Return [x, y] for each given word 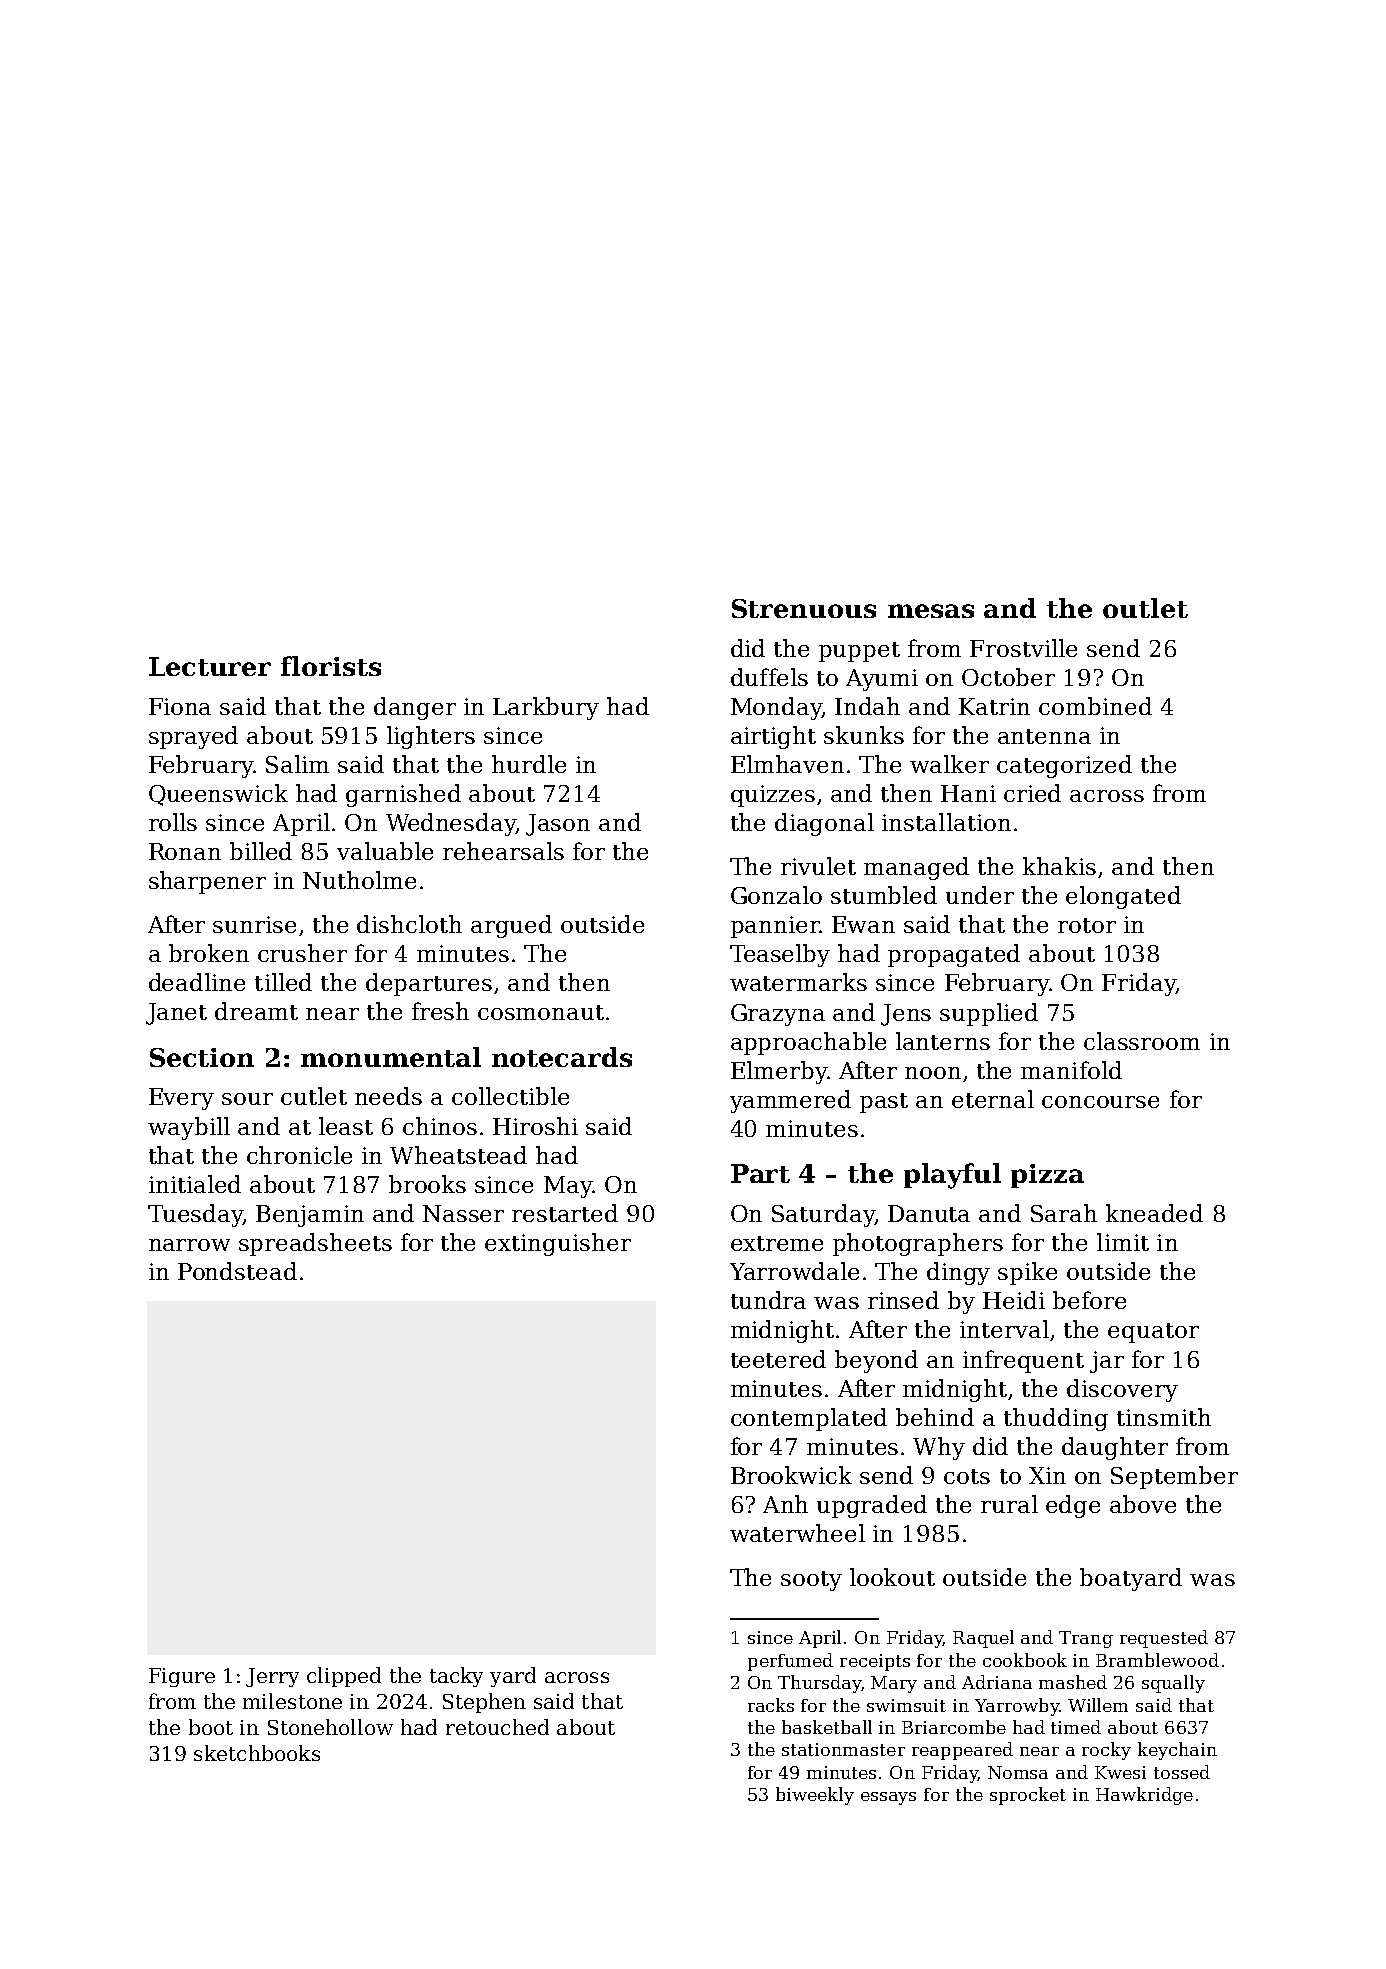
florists [331, 666]
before [1089, 1300]
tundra [768, 1300]
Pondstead [237, 1271]
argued [511, 926]
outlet [1145, 608]
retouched [497, 1727]
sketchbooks [257, 1753]
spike [1027, 1273]
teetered [778, 1359]
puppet [859, 652]
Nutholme [359, 880]
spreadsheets [315, 1244]
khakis [1059, 866]
